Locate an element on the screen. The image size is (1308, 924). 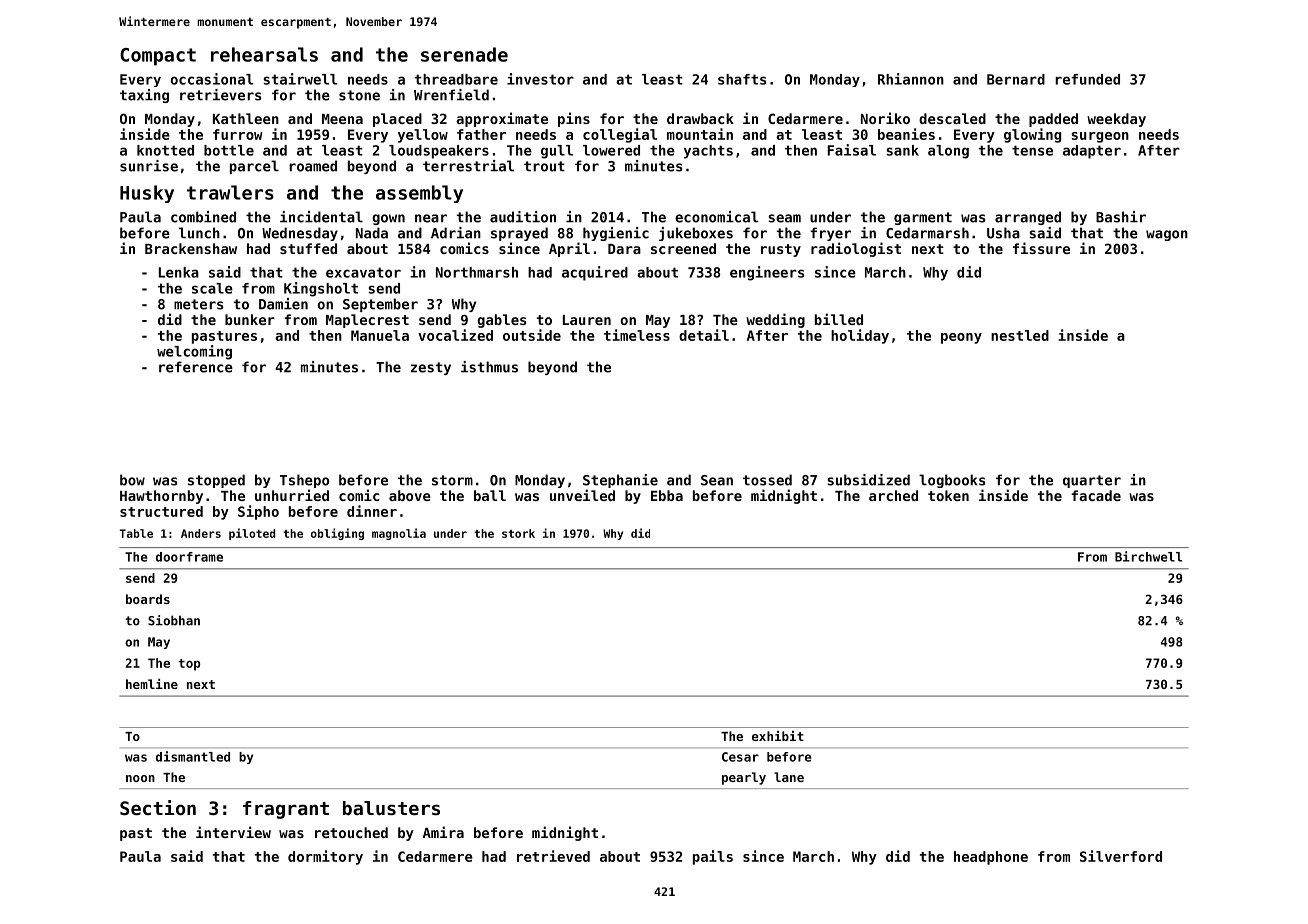
zesty is located at coordinates (431, 368).
